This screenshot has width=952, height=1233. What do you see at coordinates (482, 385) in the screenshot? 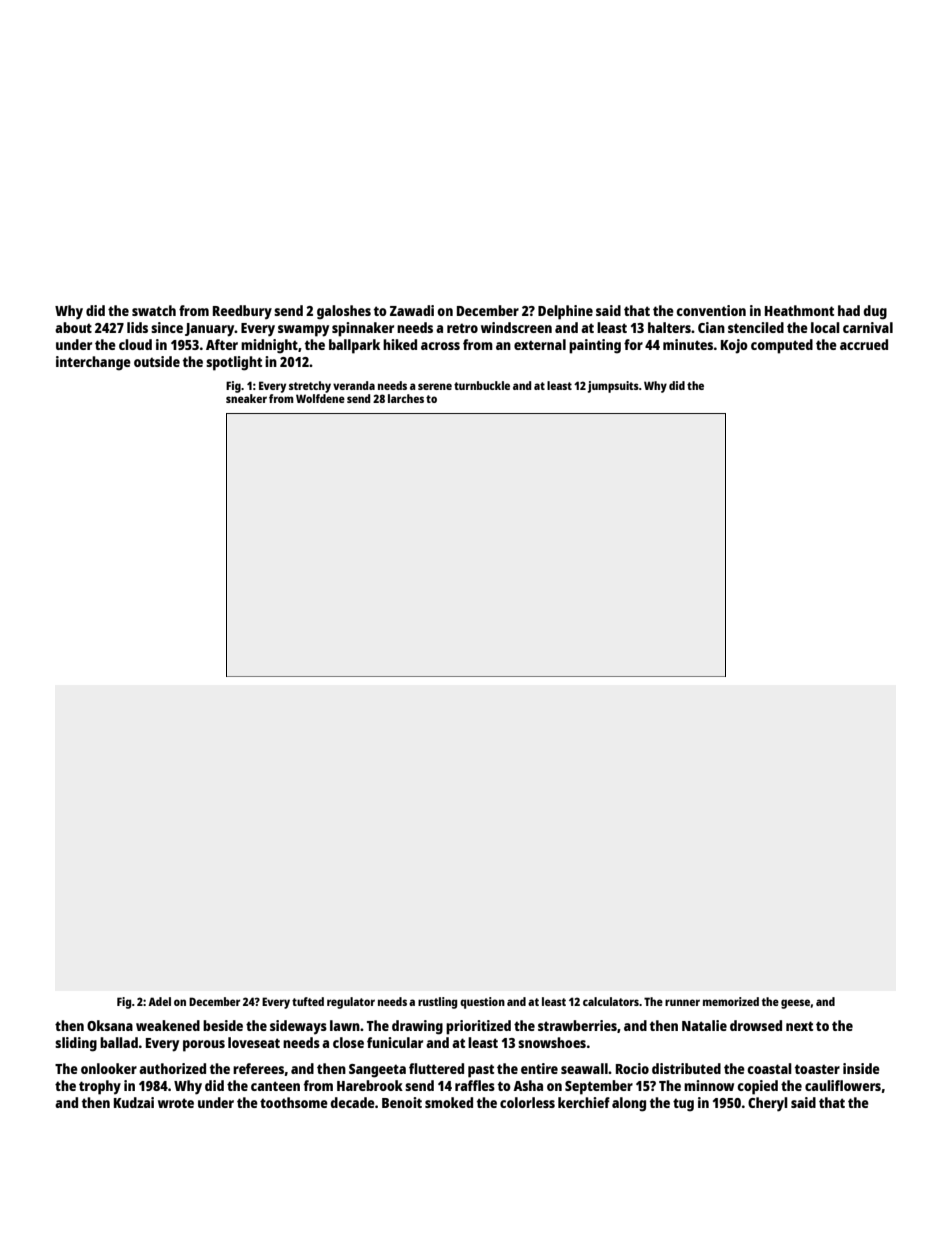
I see `turnbuckle` at bounding box center [482, 385].
